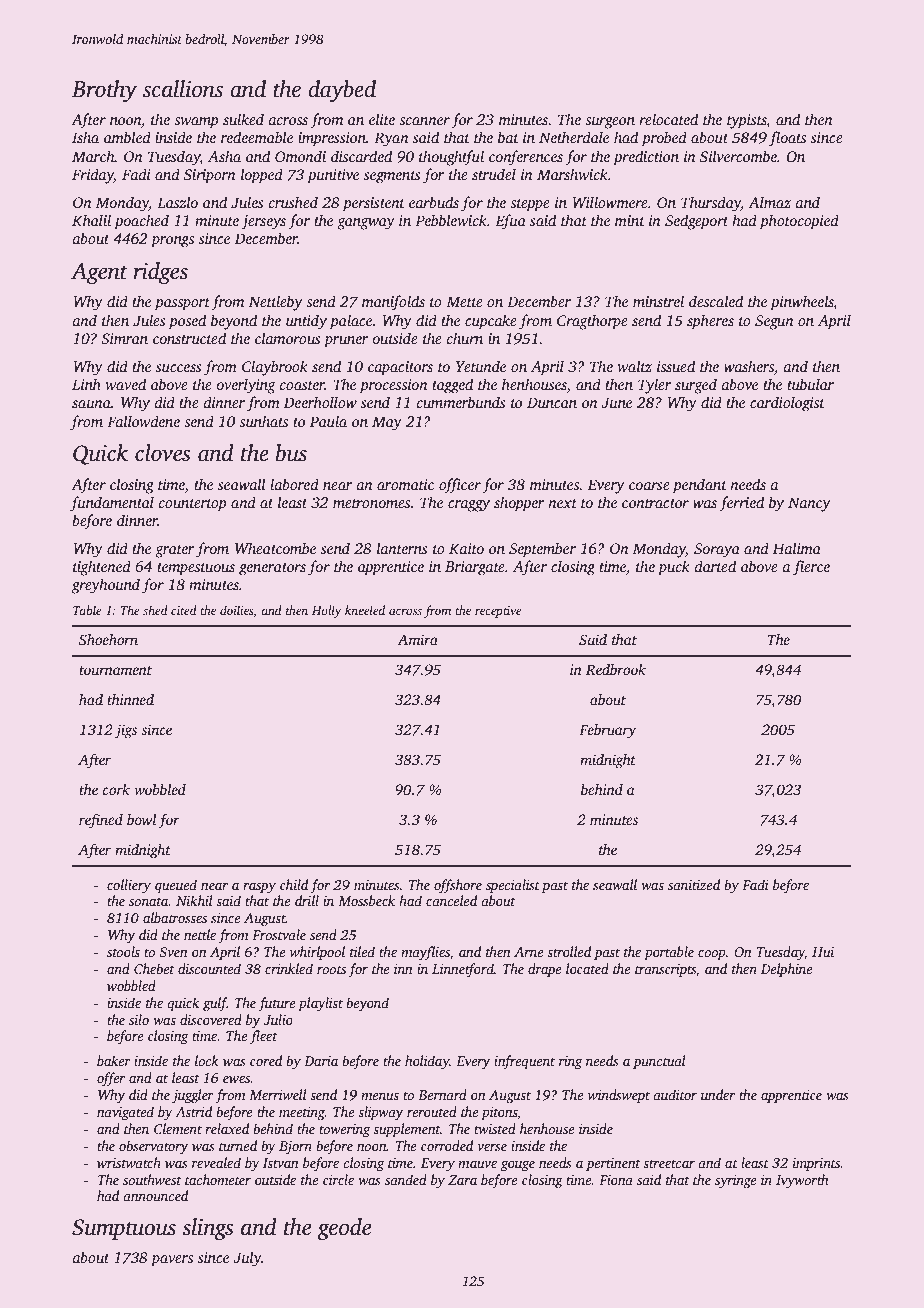 The height and width of the image is (1308, 924). What do you see at coordinates (716, 301) in the image?
I see `descaled` at bounding box center [716, 301].
